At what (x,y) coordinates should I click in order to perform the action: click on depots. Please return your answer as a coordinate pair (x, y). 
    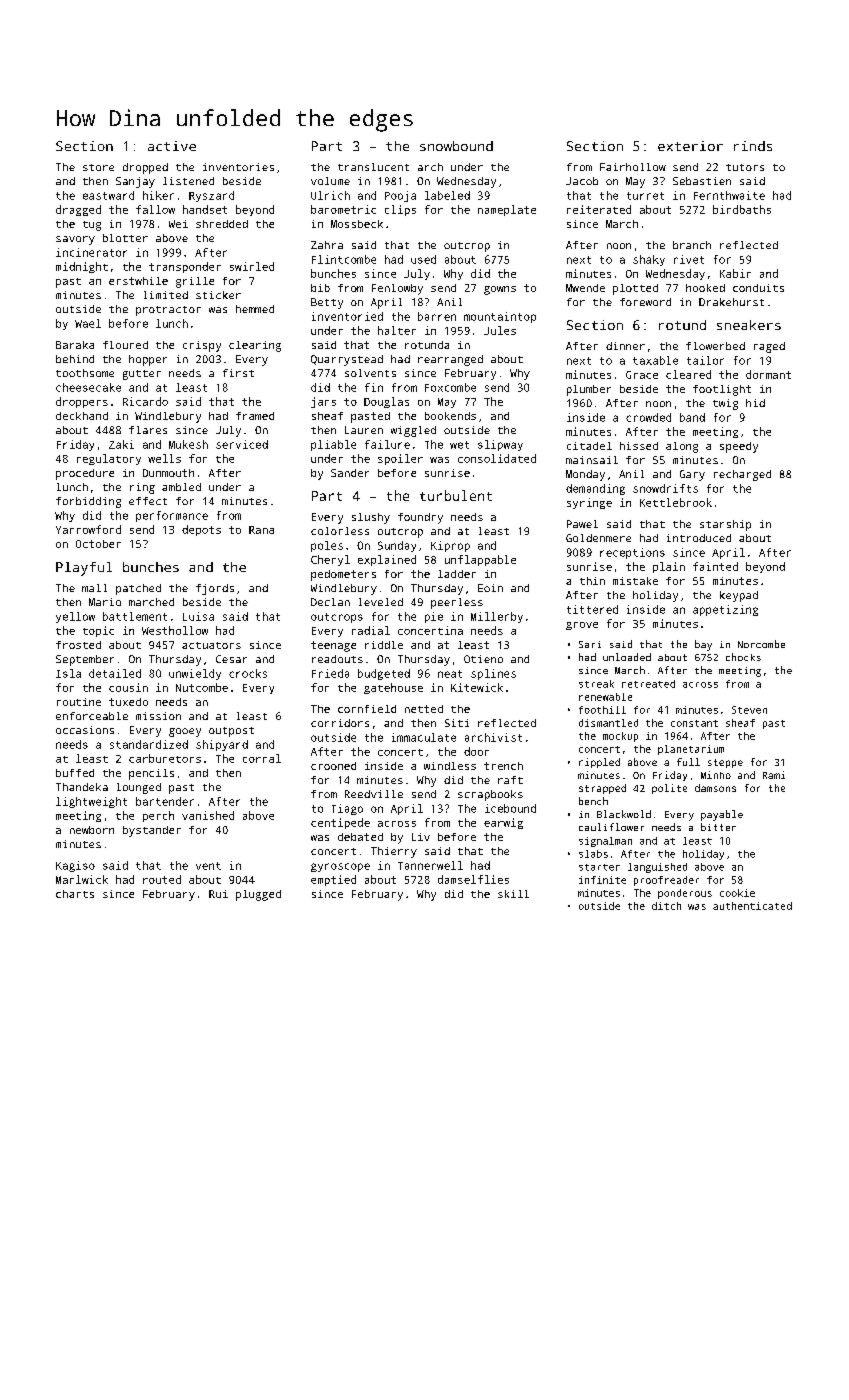
    Looking at the image, I should click on (201, 530).
